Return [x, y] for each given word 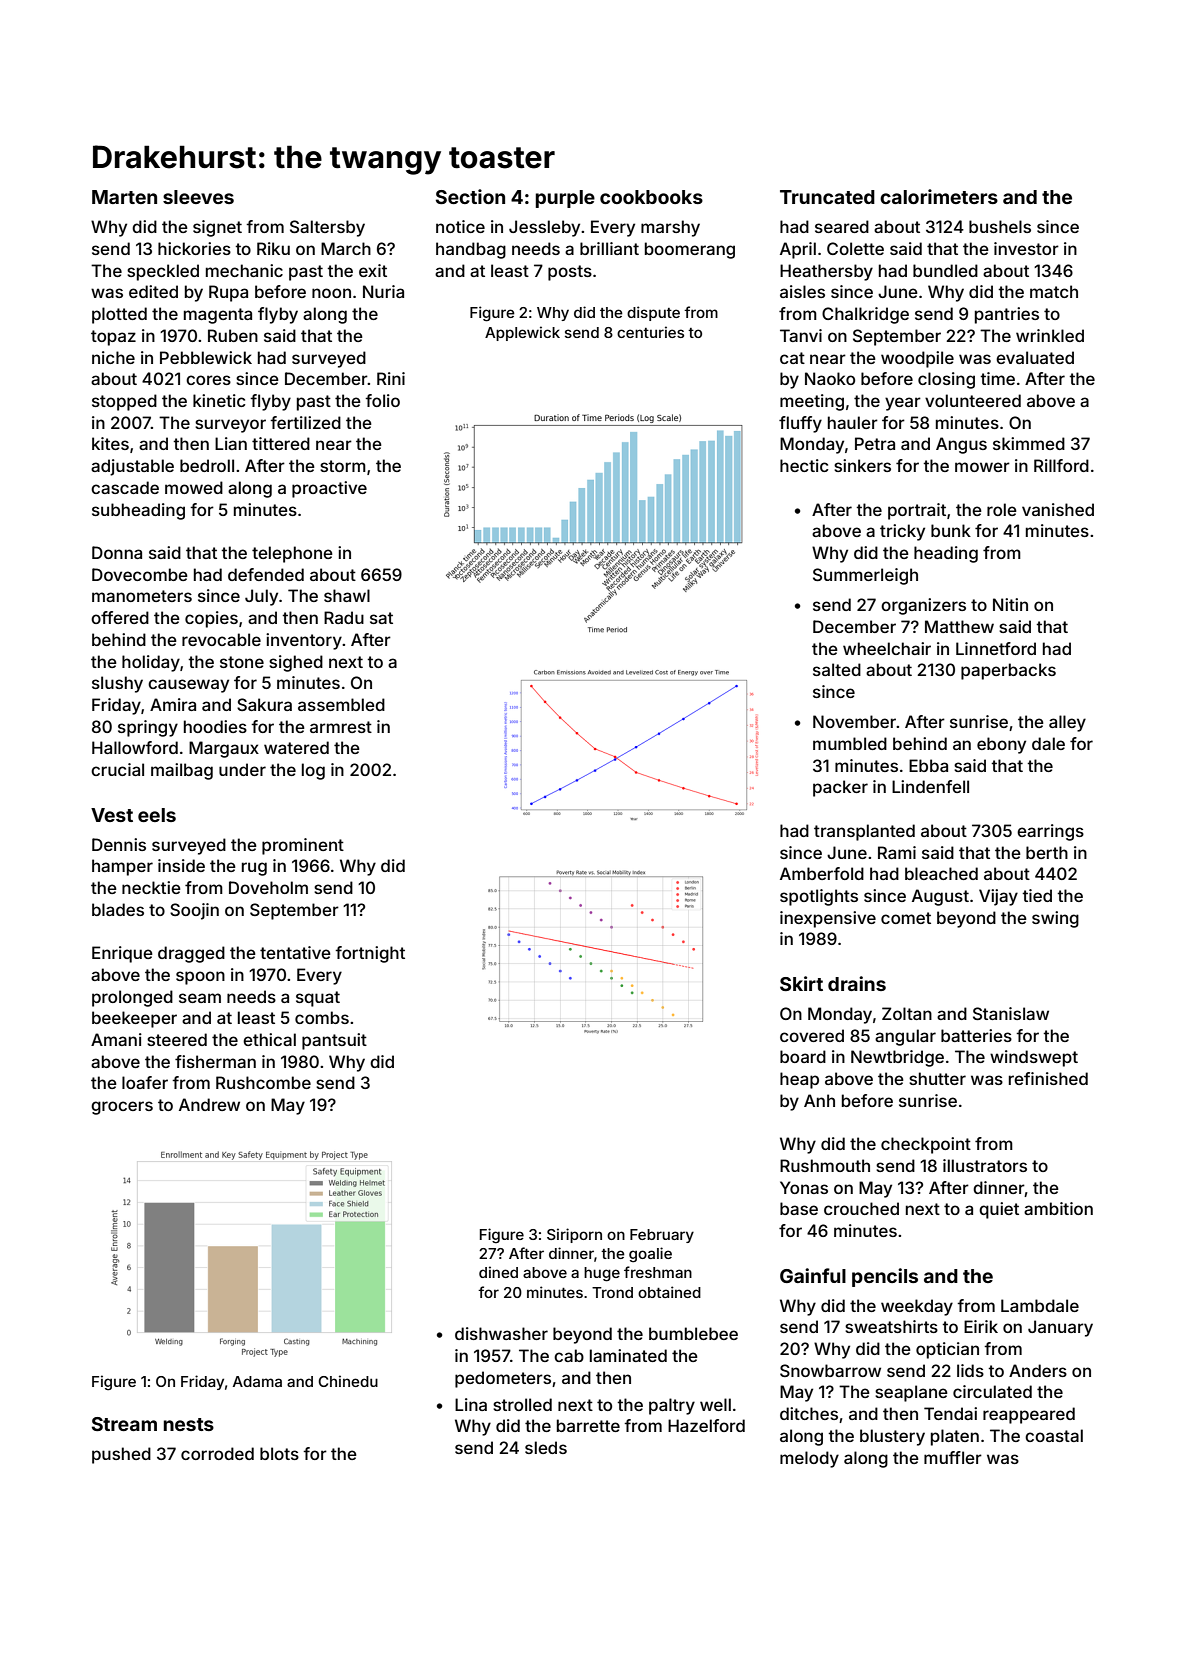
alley [1067, 723]
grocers [122, 1108]
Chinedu [348, 1381]
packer [840, 788]
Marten [124, 197]
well [715, 1404]
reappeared [1029, 1415]
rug [254, 869]
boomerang [690, 250]
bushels [1000, 226]
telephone [292, 554]
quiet [999, 1210]
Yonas [804, 1187]
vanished [1058, 509]
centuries [650, 332]
